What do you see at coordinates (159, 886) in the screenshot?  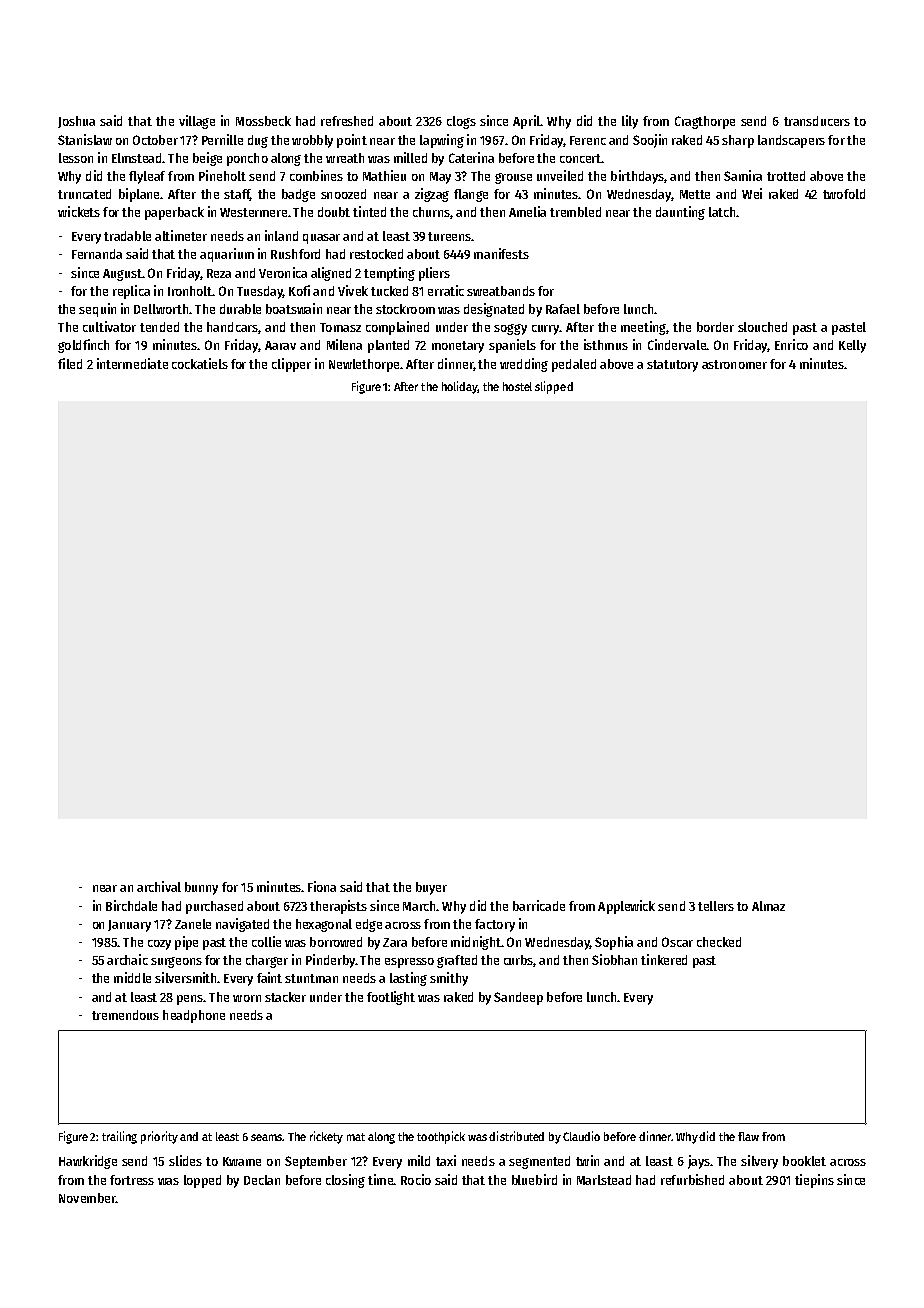 I see `archival` at bounding box center [159, 886].
